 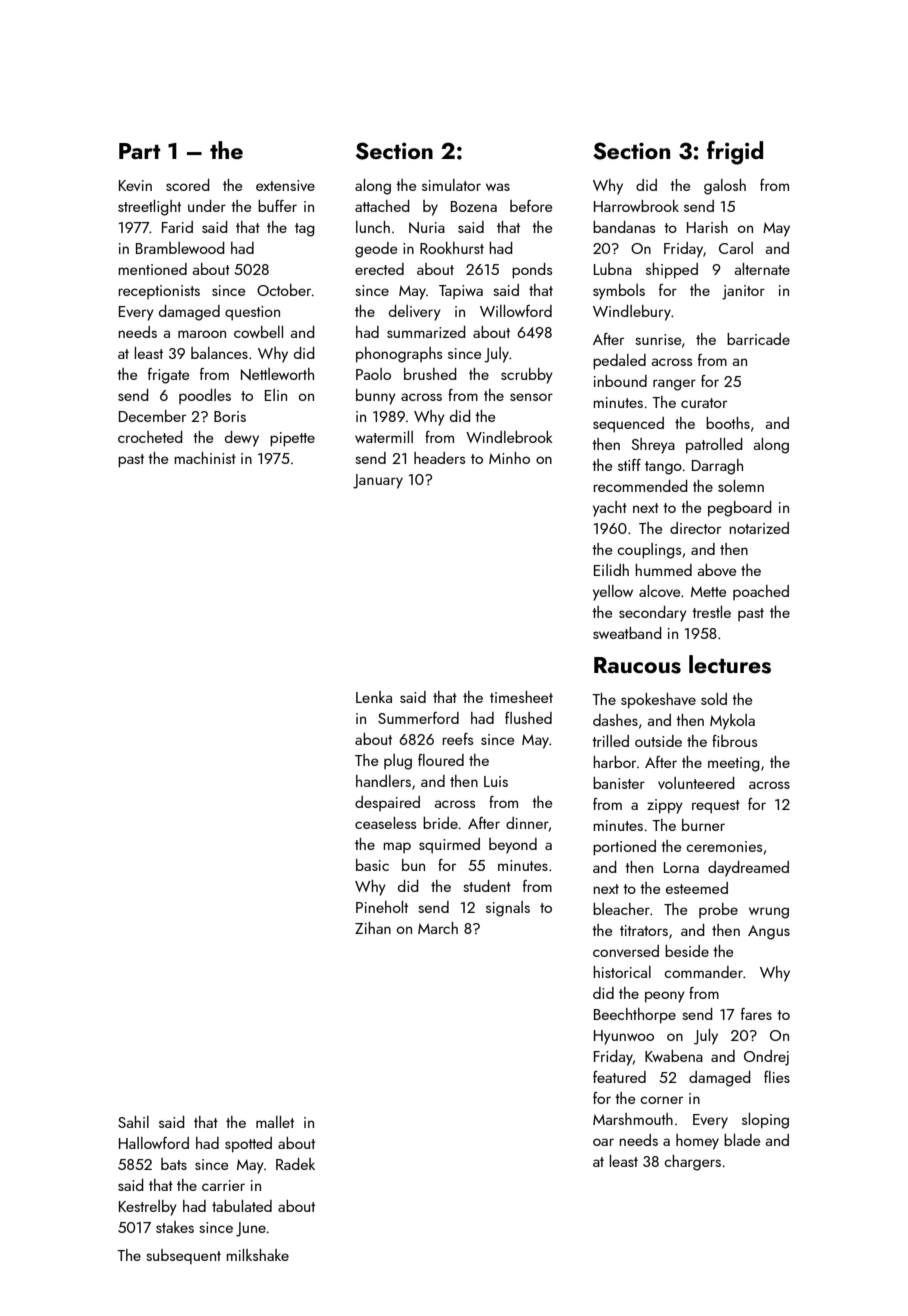 What do you see at coordinates (508, 909) in the page?
I see `signals` at bounding box center [508, 909].
